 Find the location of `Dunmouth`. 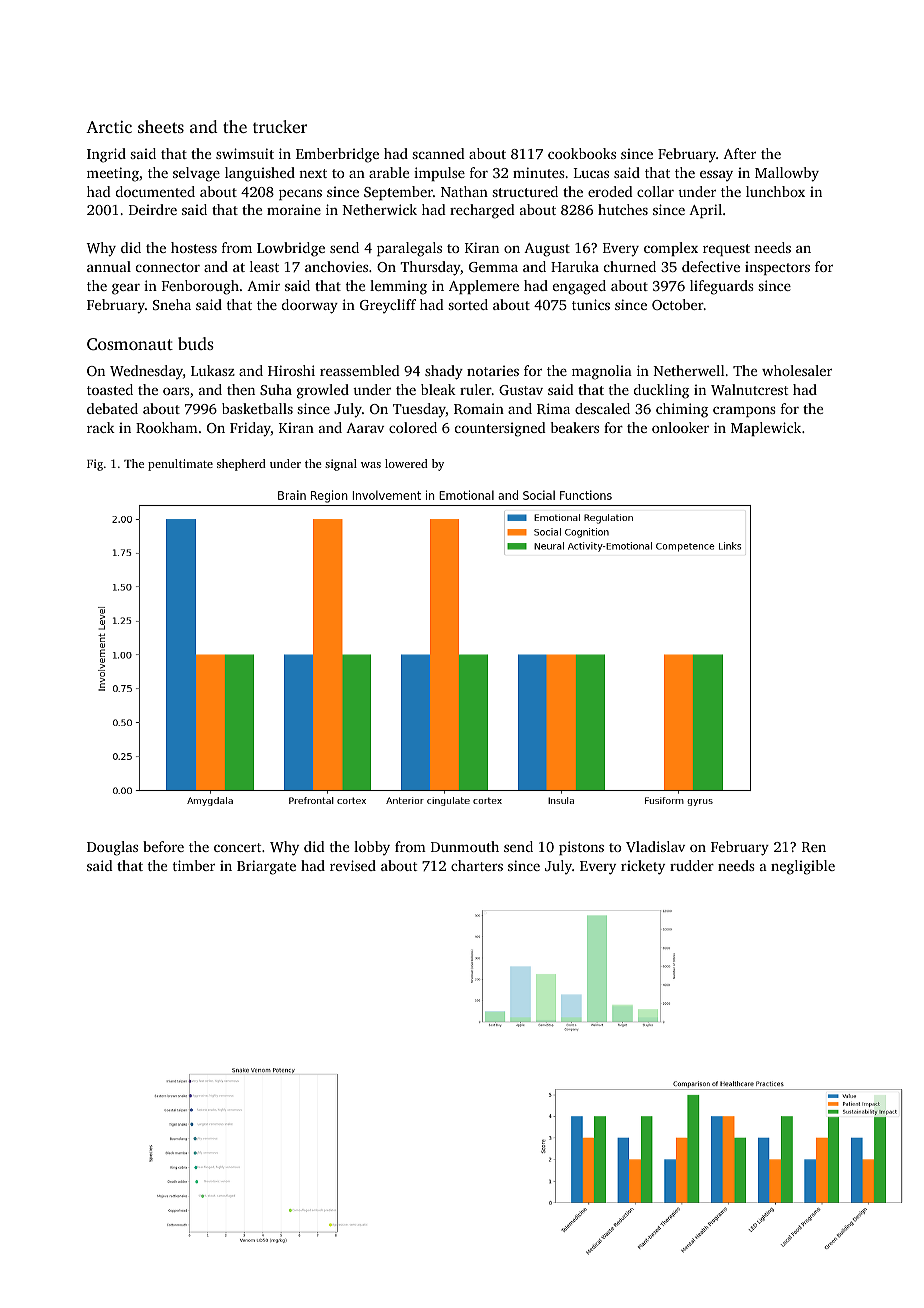

Dunmouth is located at coordinates (465, 846).
